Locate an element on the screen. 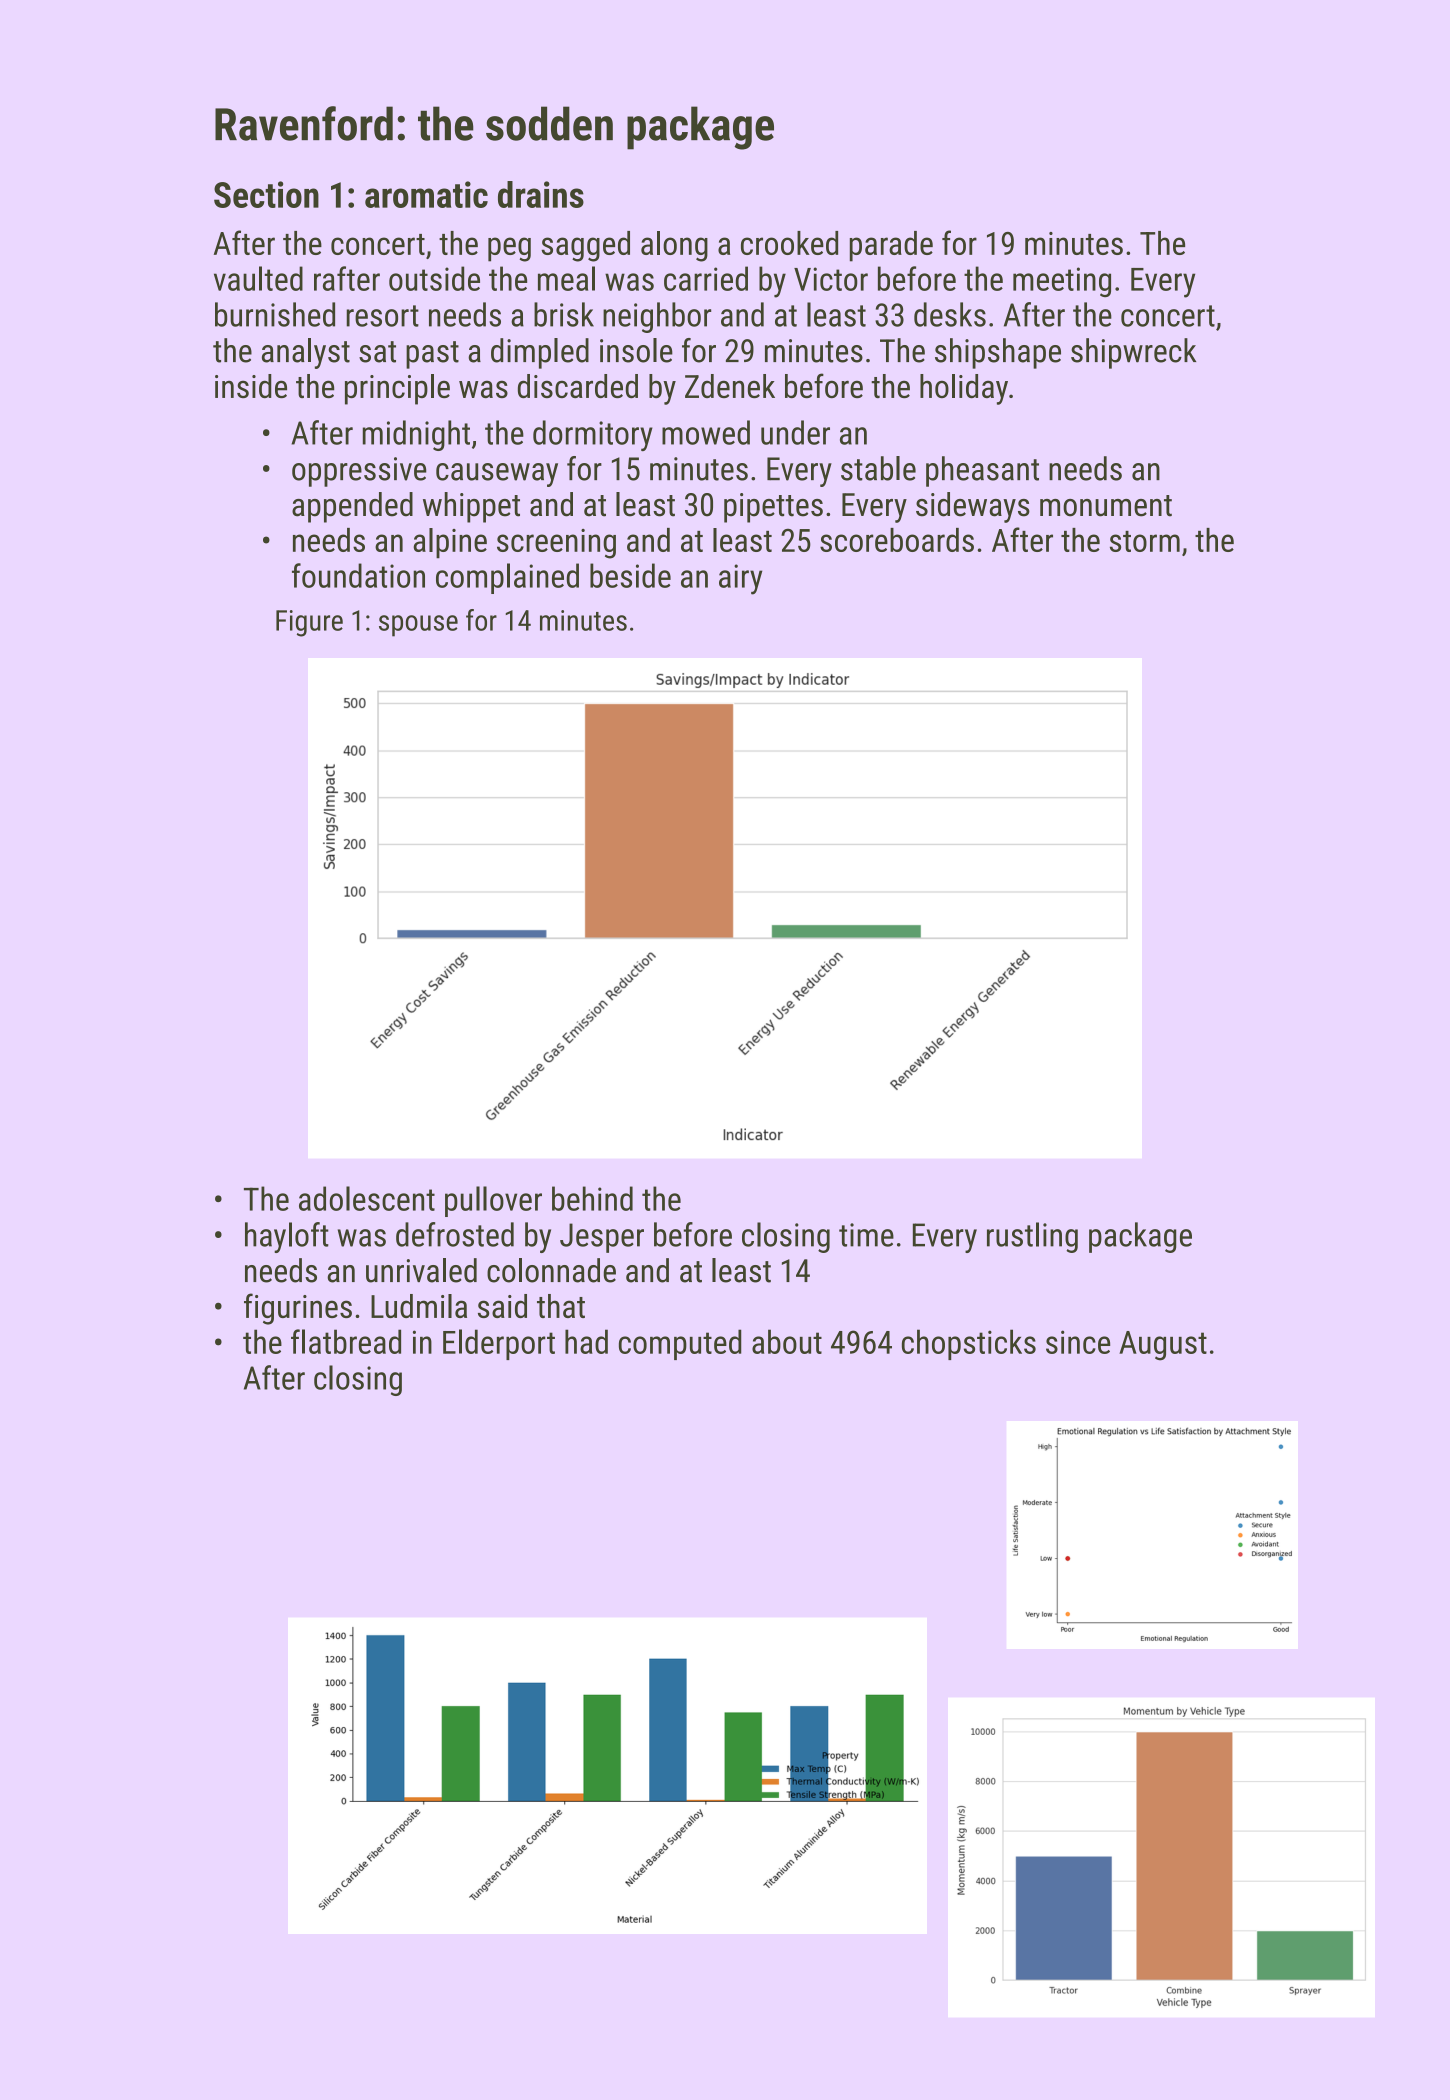  causeway is located at coordinates (497, 475).
